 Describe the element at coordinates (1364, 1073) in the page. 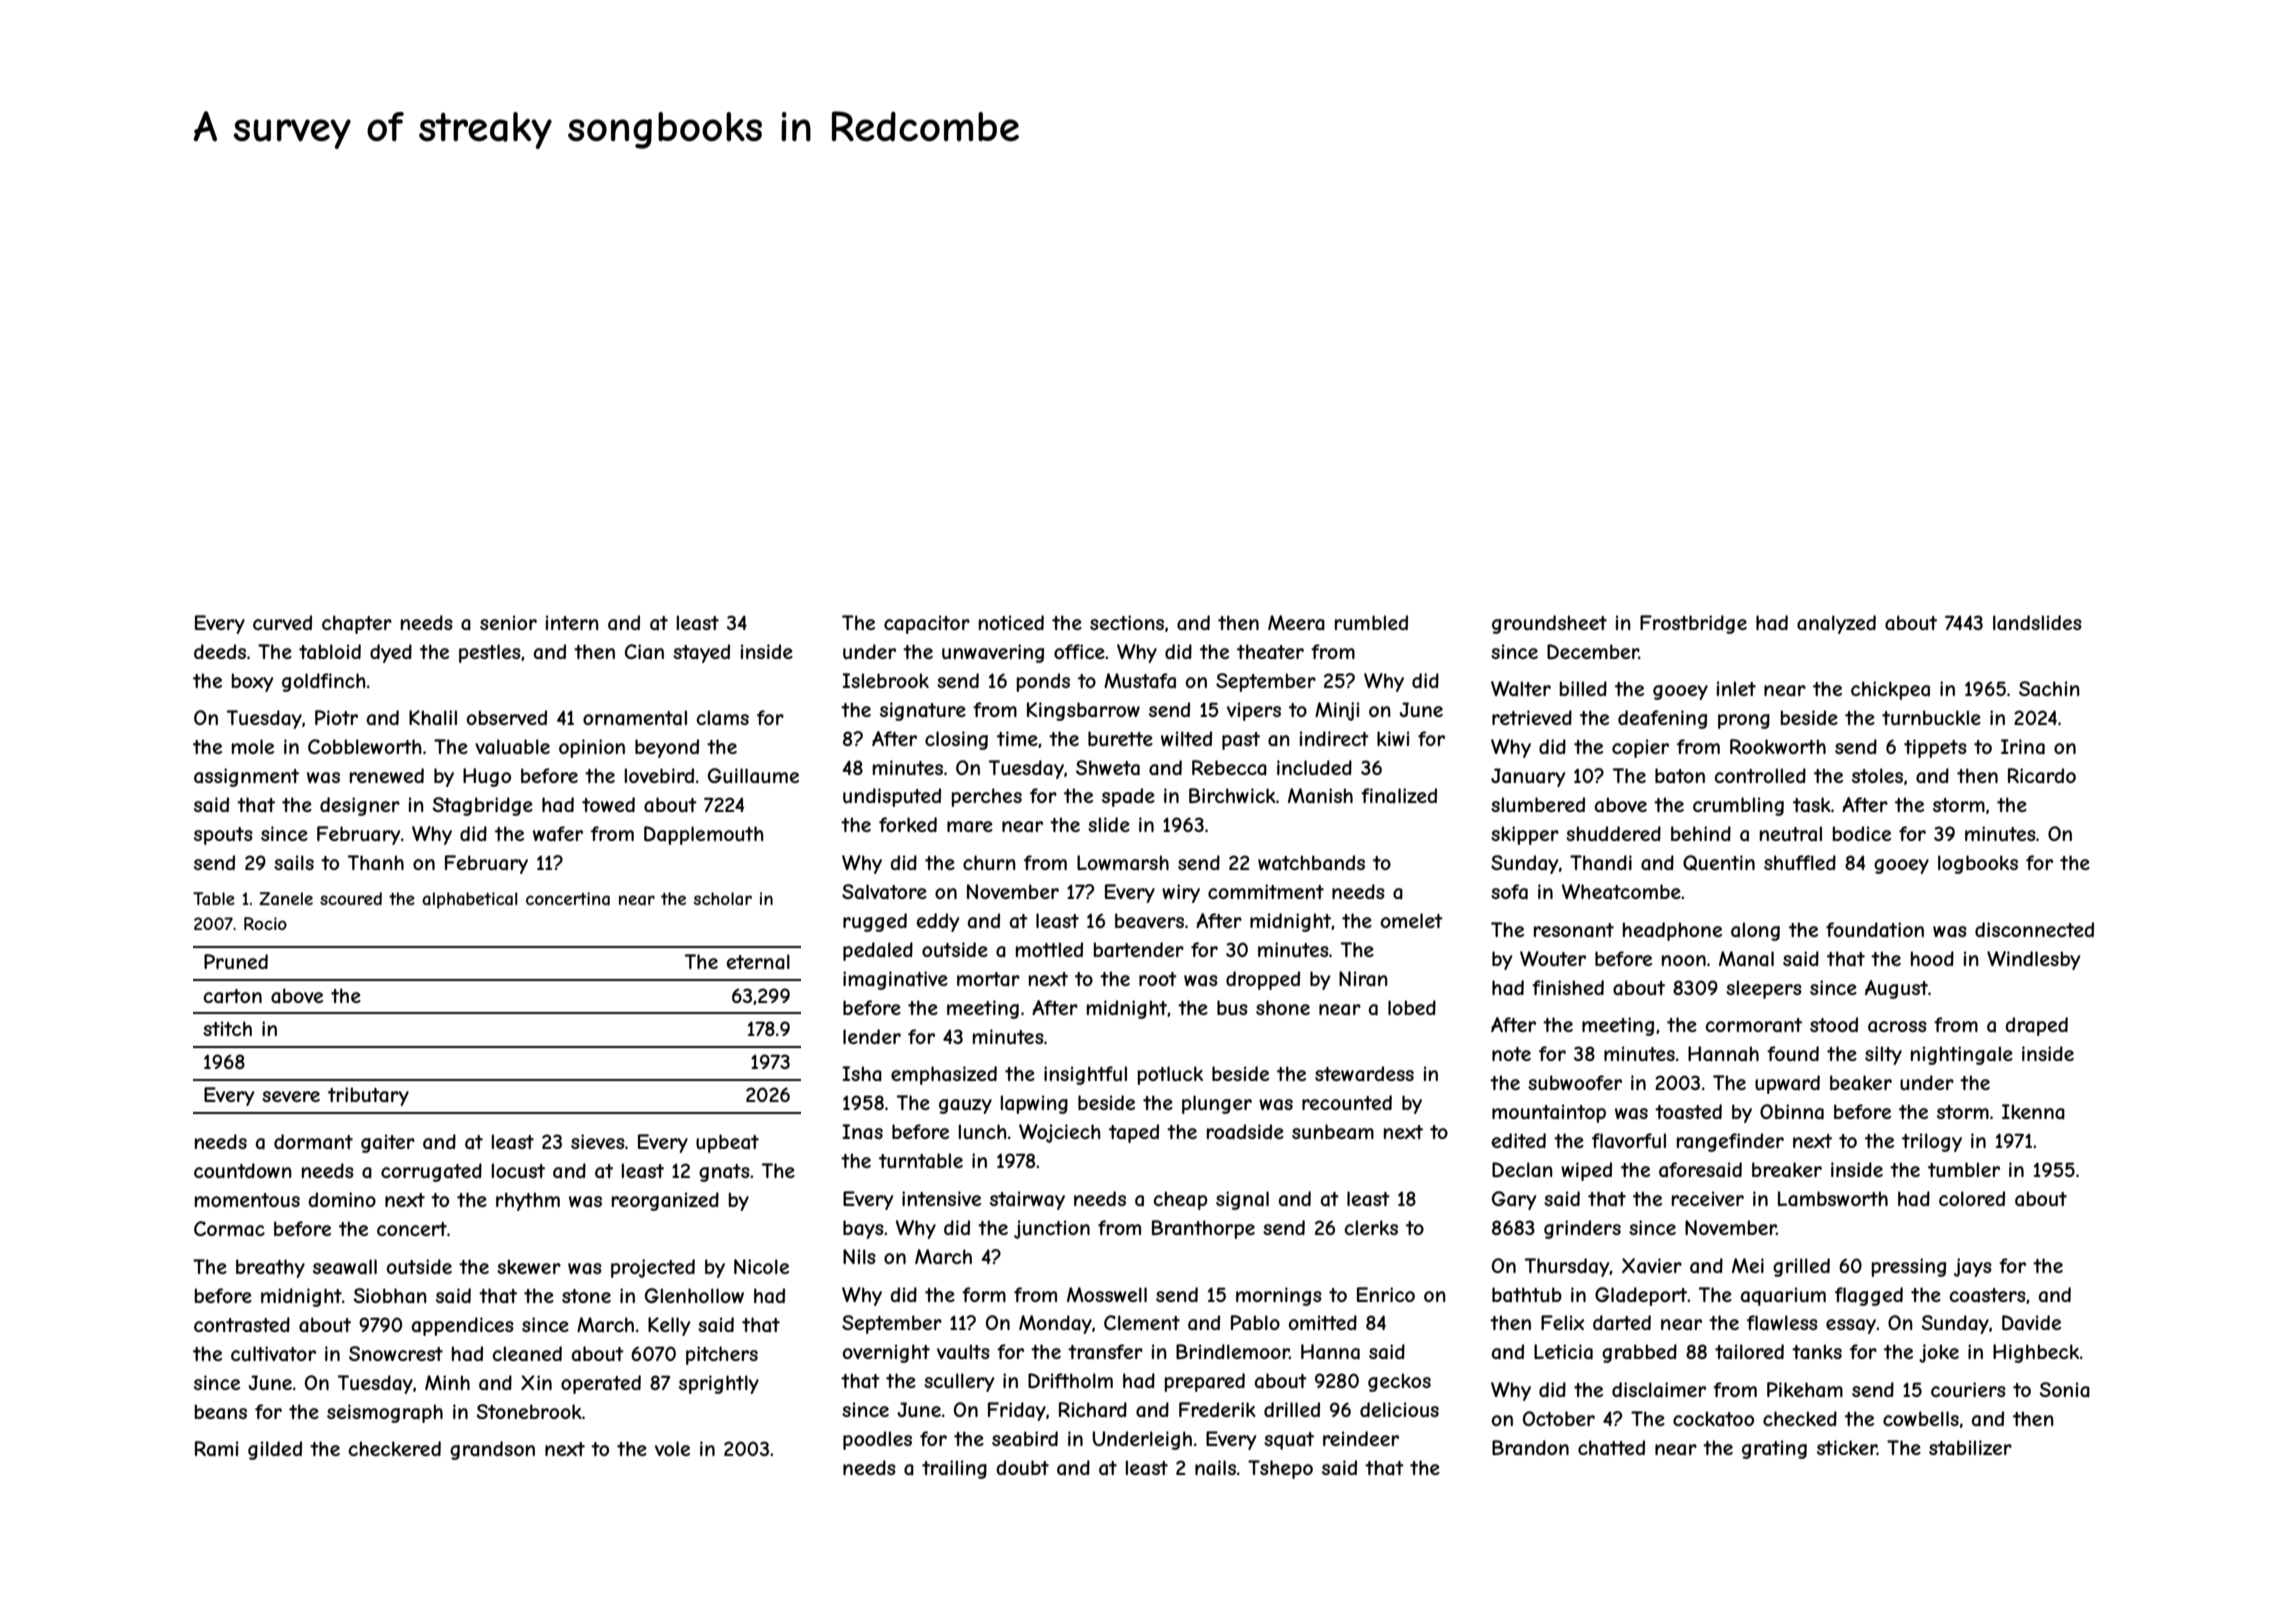

I see `stewardess` at that location.
